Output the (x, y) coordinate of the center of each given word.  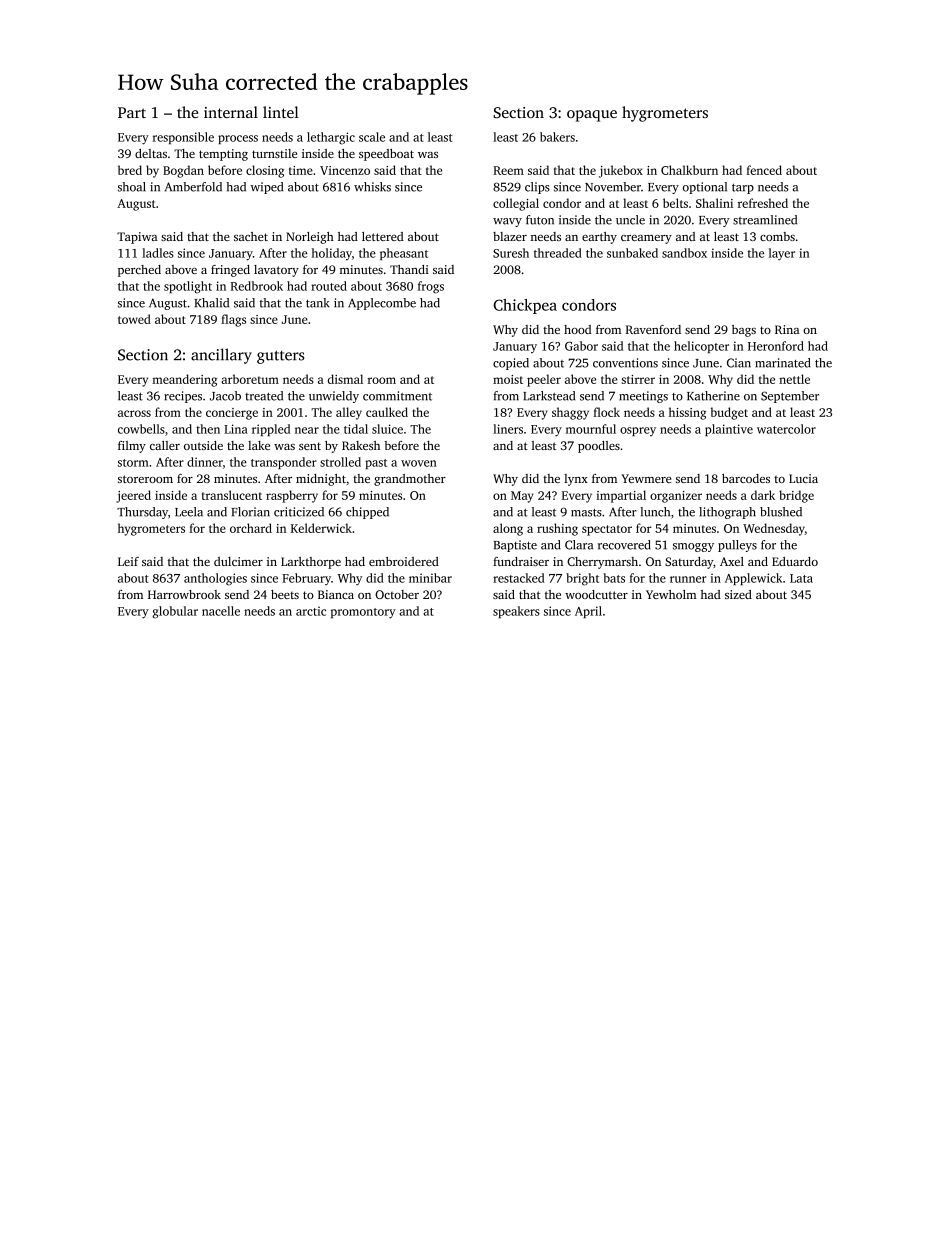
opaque (592, 116)
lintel (281, 112)
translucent (232, 495)
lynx (576, 480)
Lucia (803, 478)
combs (777, 236)
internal (231, 112)
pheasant (404, 254)
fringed (230, 271)
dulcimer (238, 561)
